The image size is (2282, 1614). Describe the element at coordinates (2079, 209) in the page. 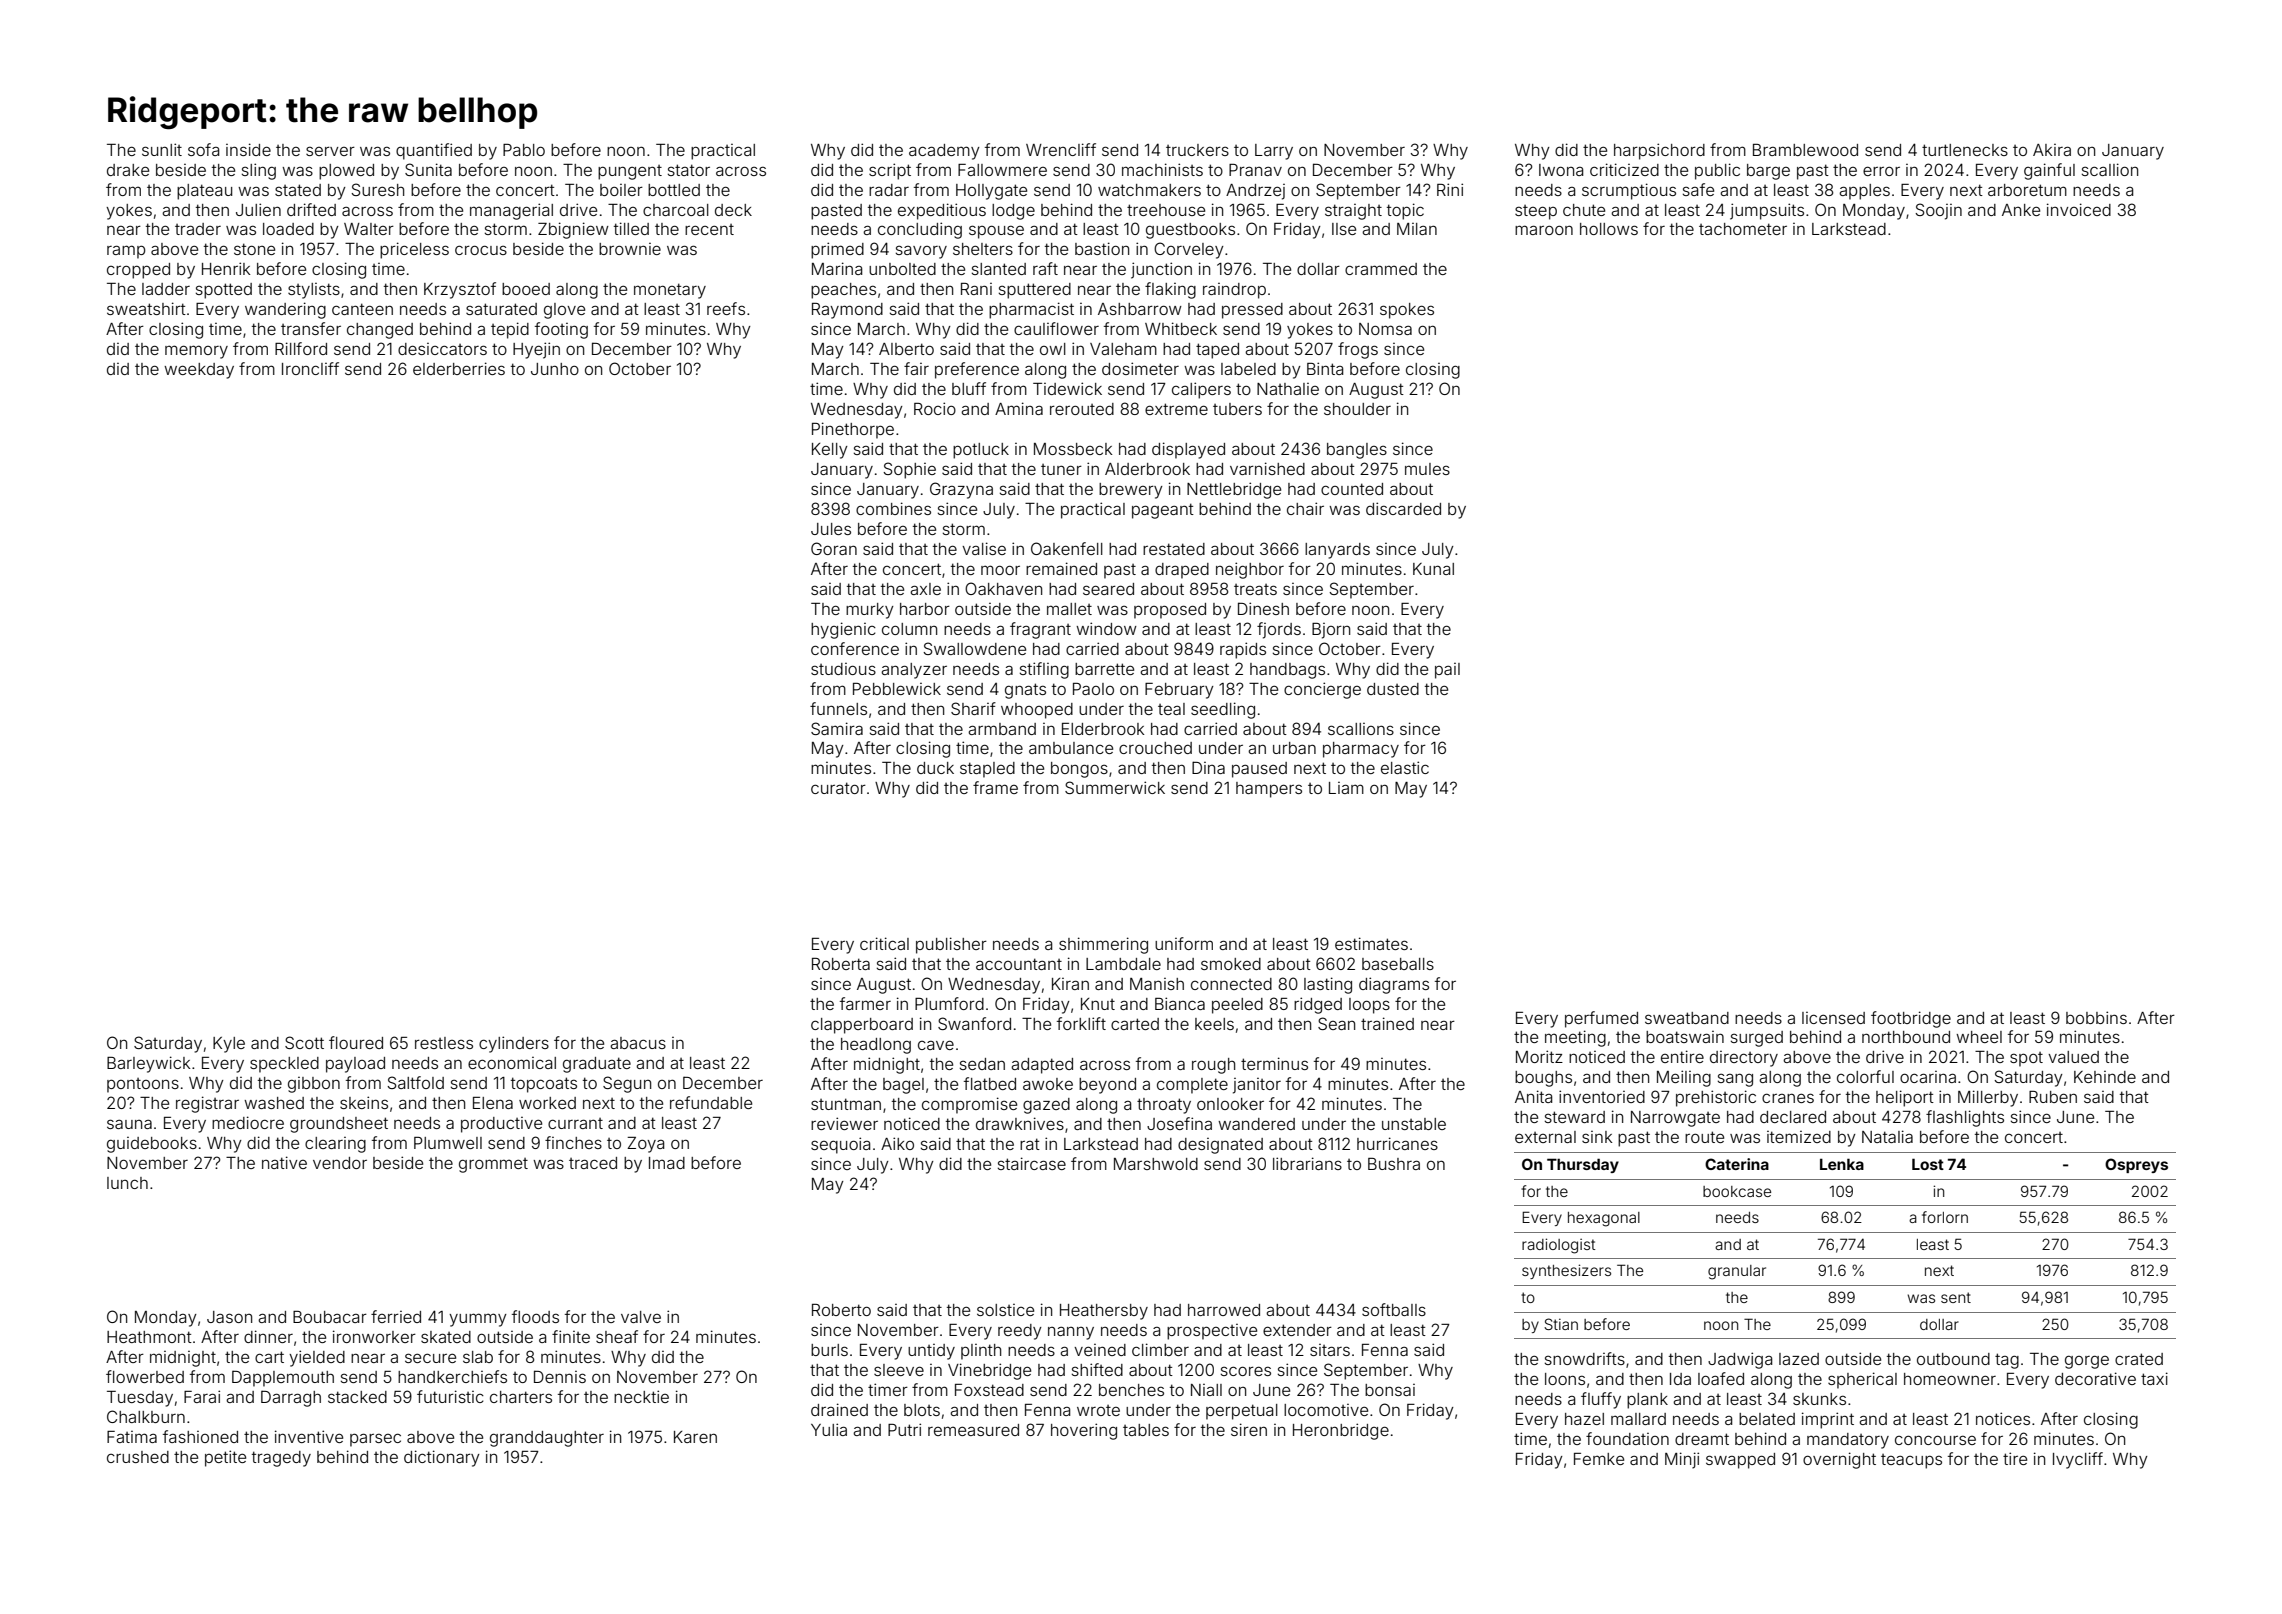

I see `invoiced` at that location.
